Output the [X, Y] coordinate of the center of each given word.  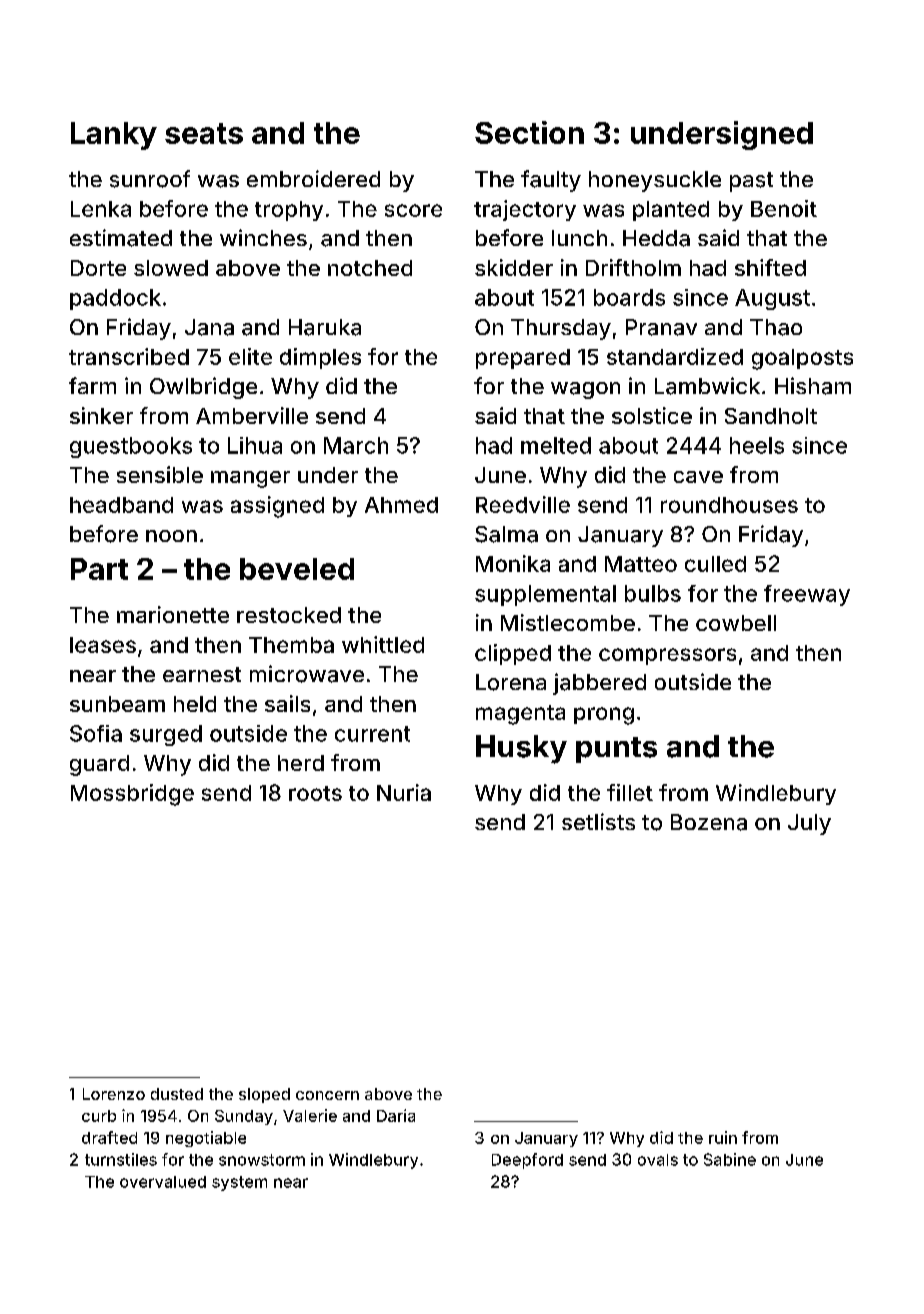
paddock [115, 299]
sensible [160, 474]
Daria [396, 1115]
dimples [320, 358]
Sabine [730, 1159]
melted [556, 445]
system [239, 1183]
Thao [776, 327]
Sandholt [771, 416]
